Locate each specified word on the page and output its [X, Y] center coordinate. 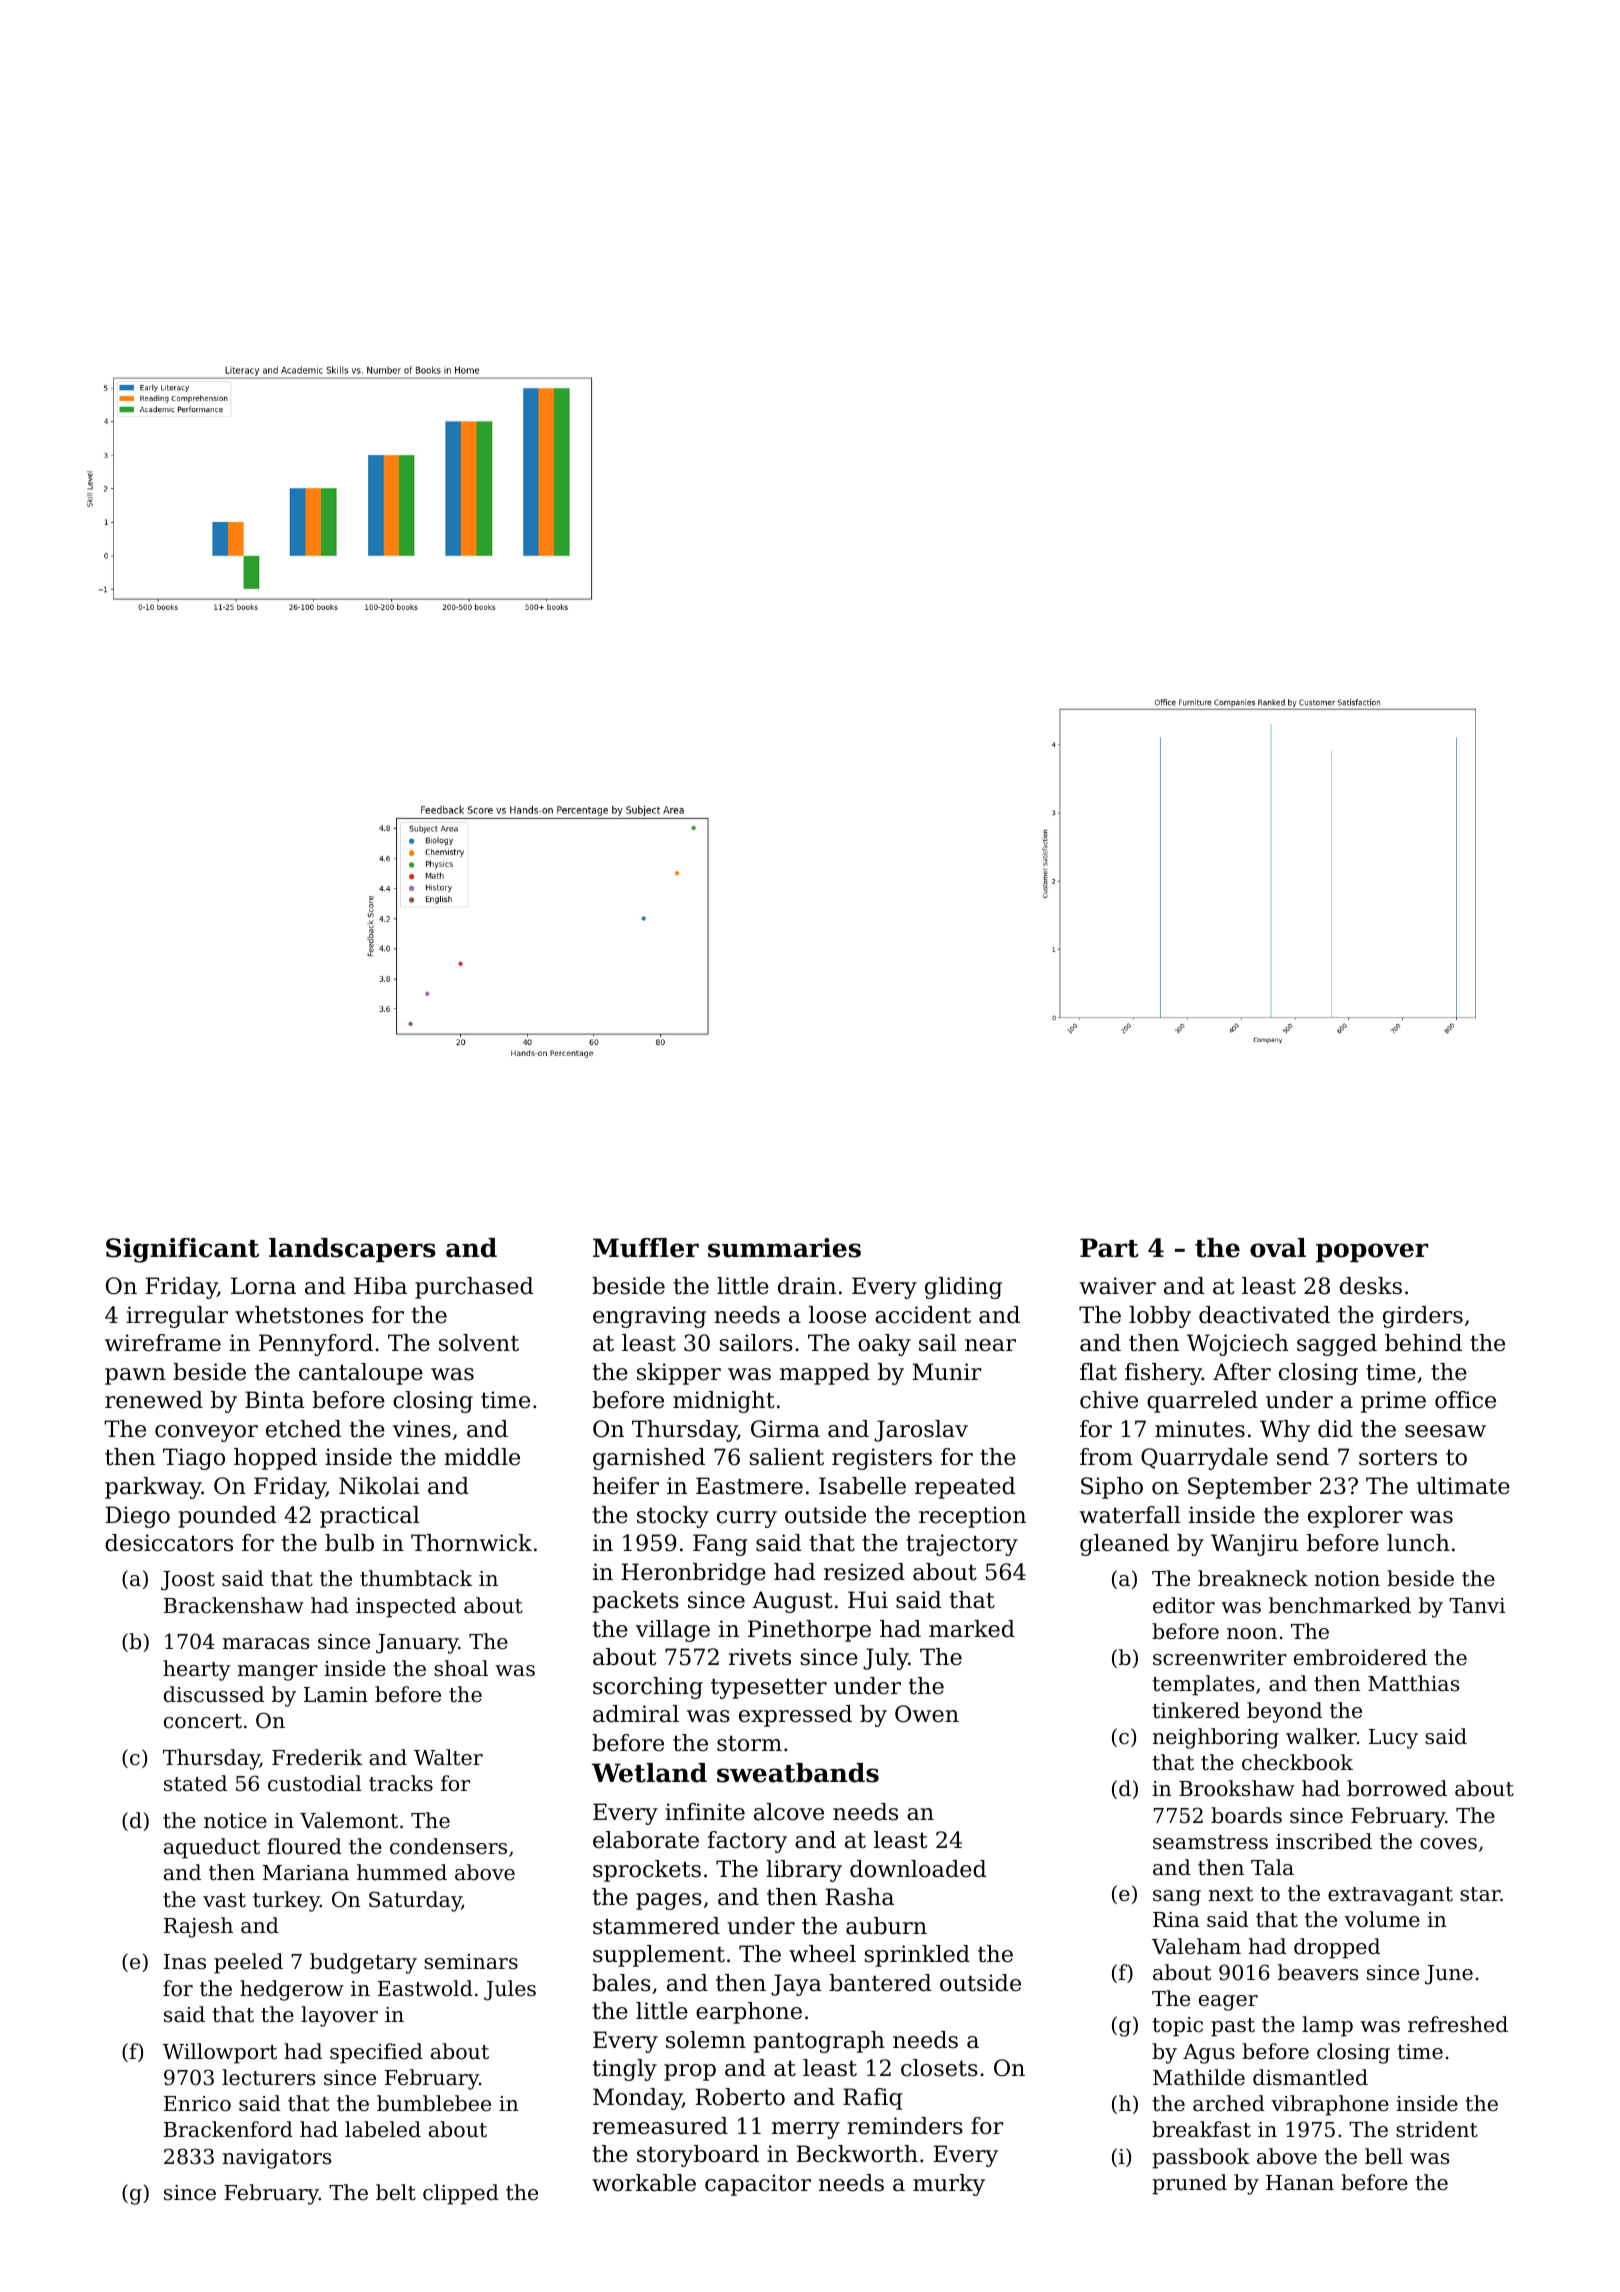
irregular [177, 1317]
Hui [868, 1600]
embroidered [1360, 1657]
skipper [679, 1374]
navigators [277, 2159]
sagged [1337, 1345]
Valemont [349, 1820]
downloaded [918, 1869]
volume [1382, 1919]
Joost [188, 1581]
